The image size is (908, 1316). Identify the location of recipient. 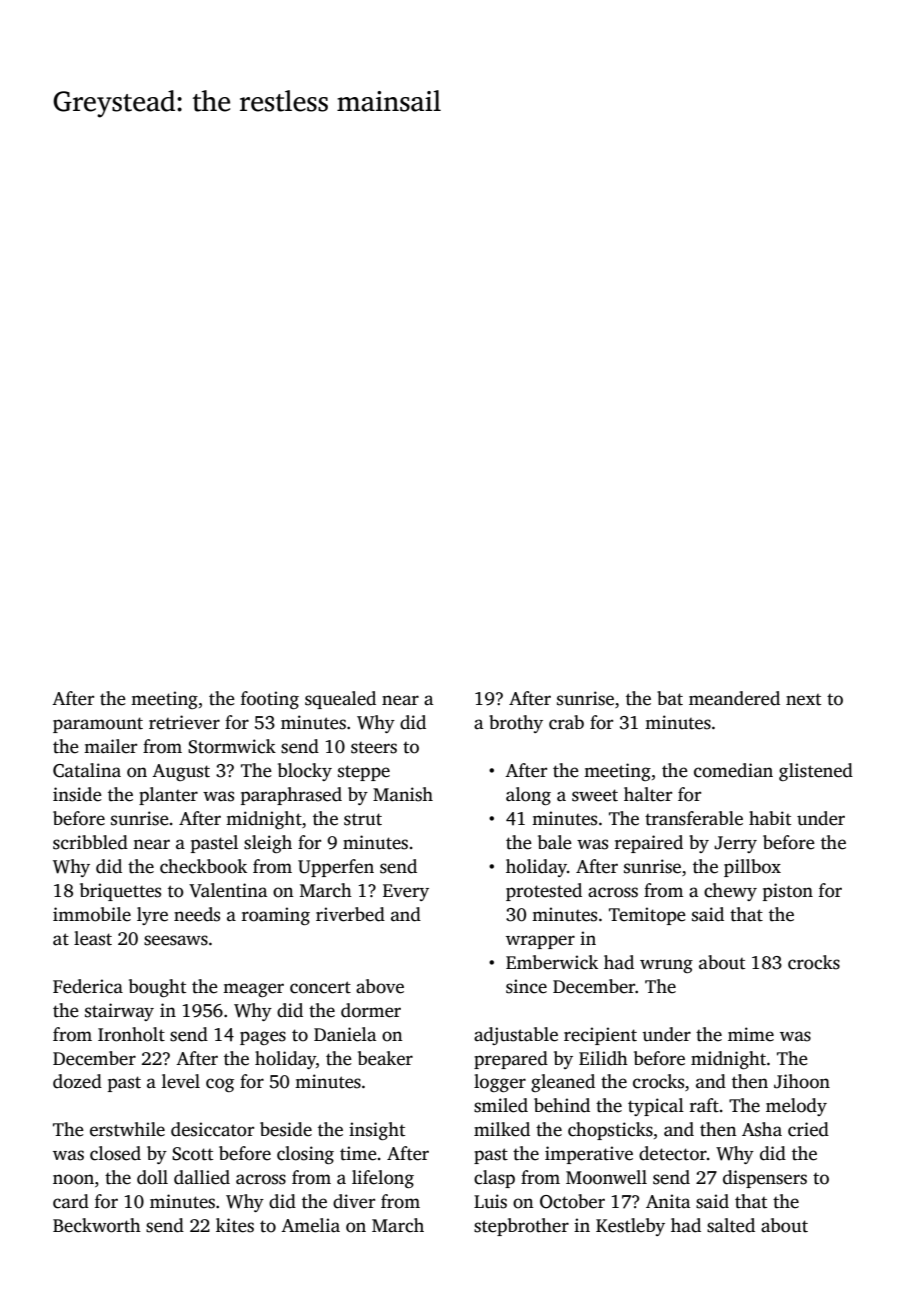
(600, 1036).
